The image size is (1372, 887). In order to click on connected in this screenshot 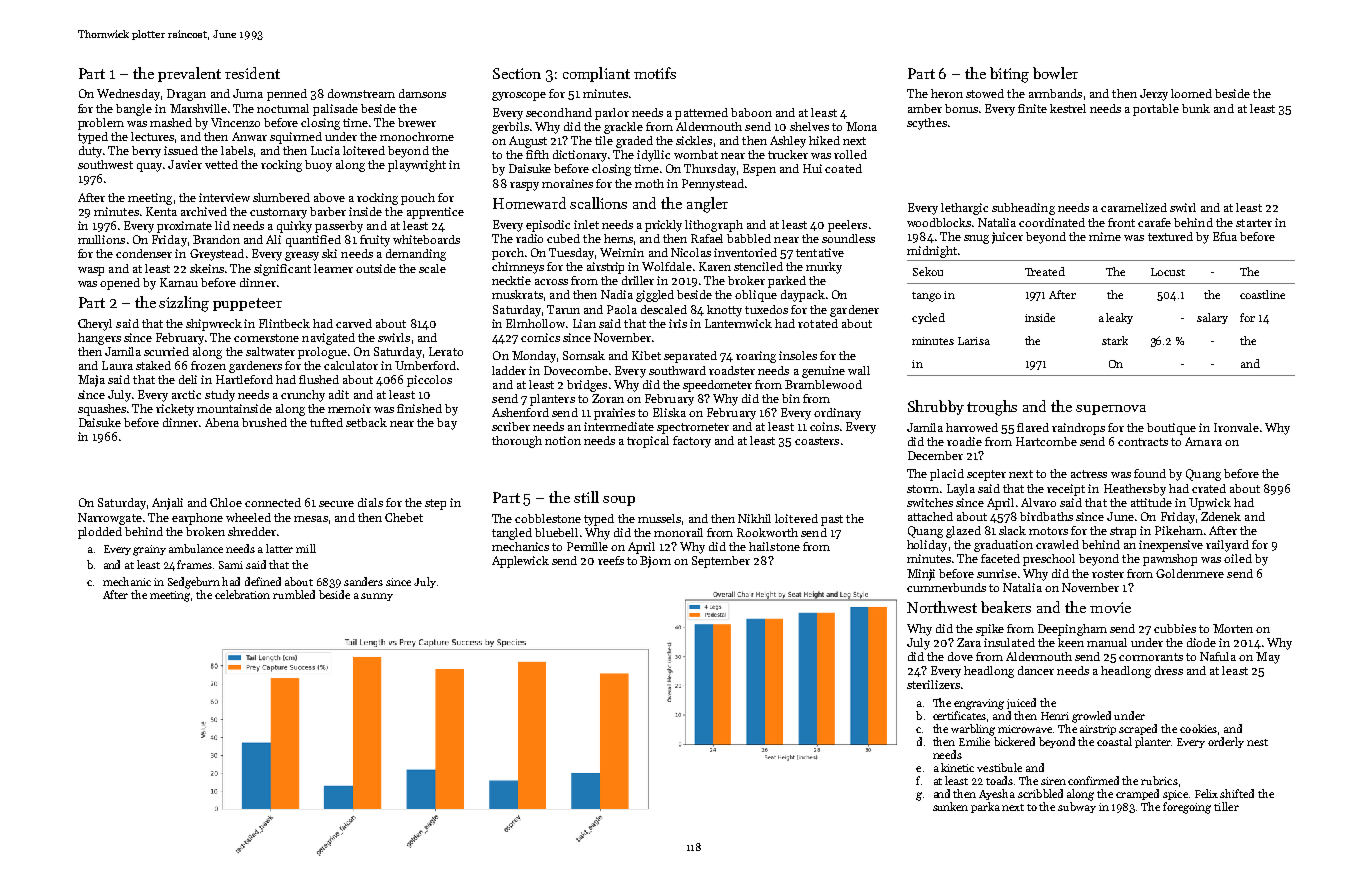, I will do `click(273, 502)`.
